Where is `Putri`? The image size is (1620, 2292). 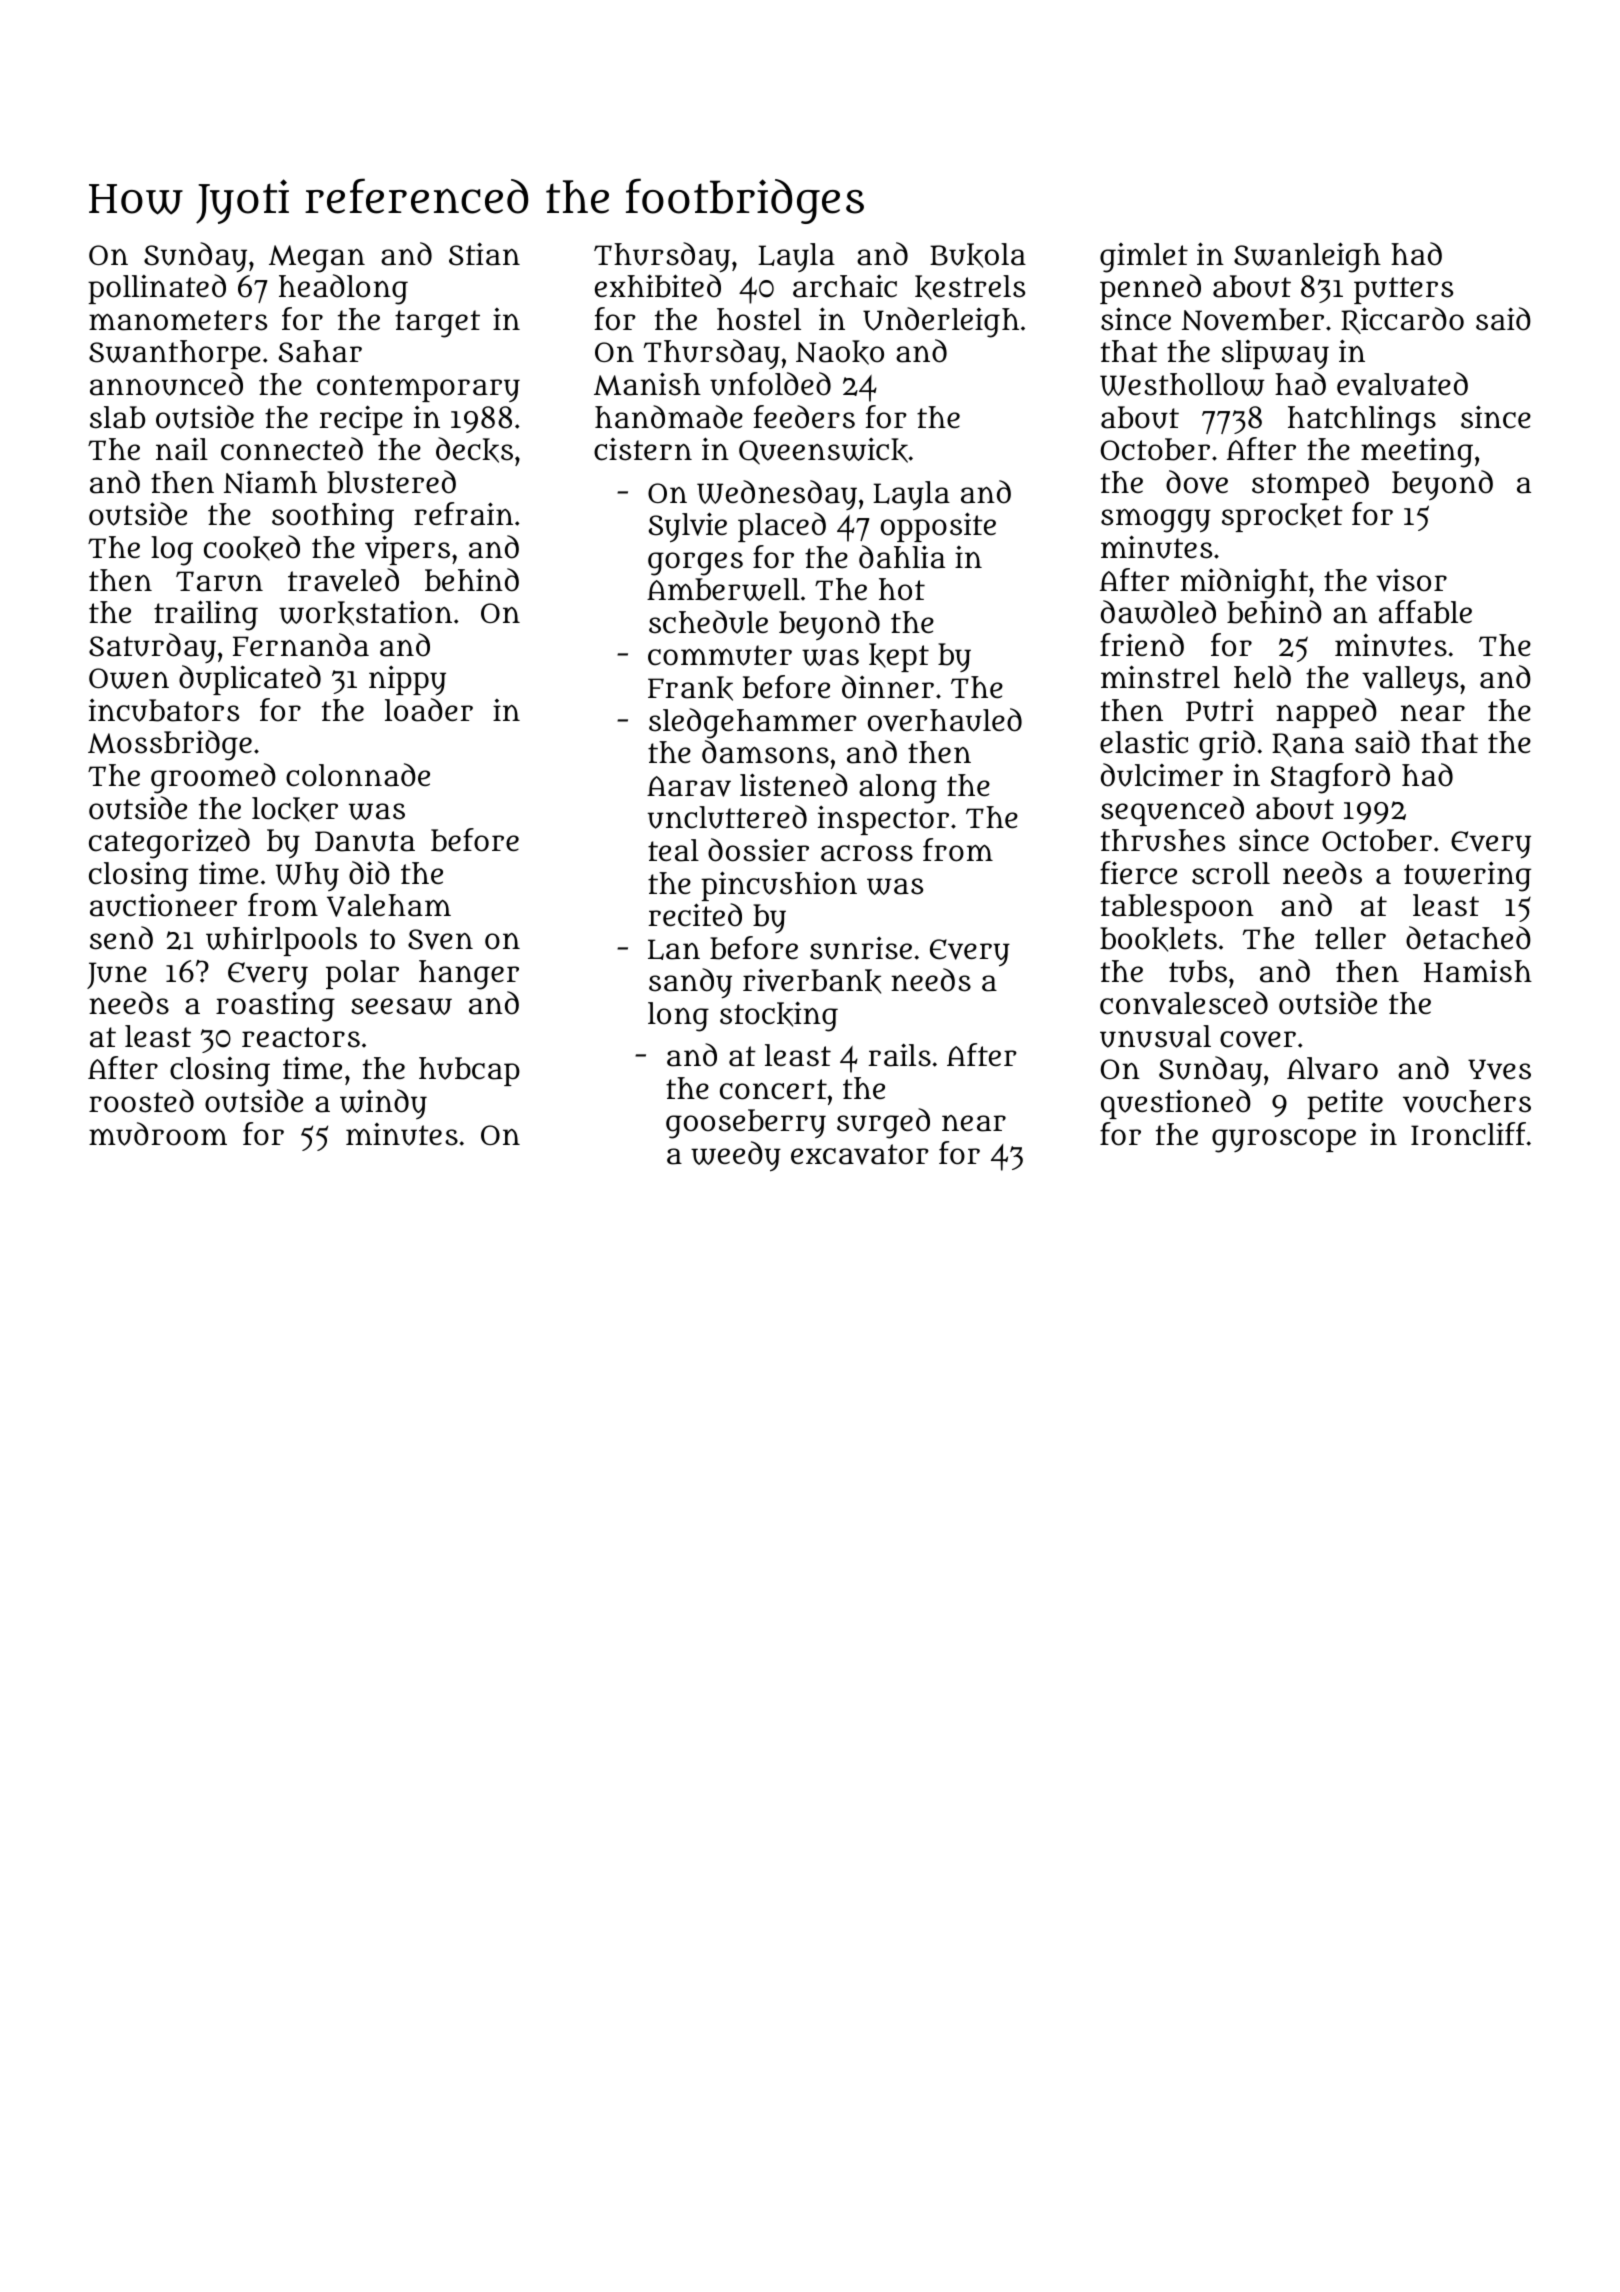
Putri is located at coordinates (1219, 710).
